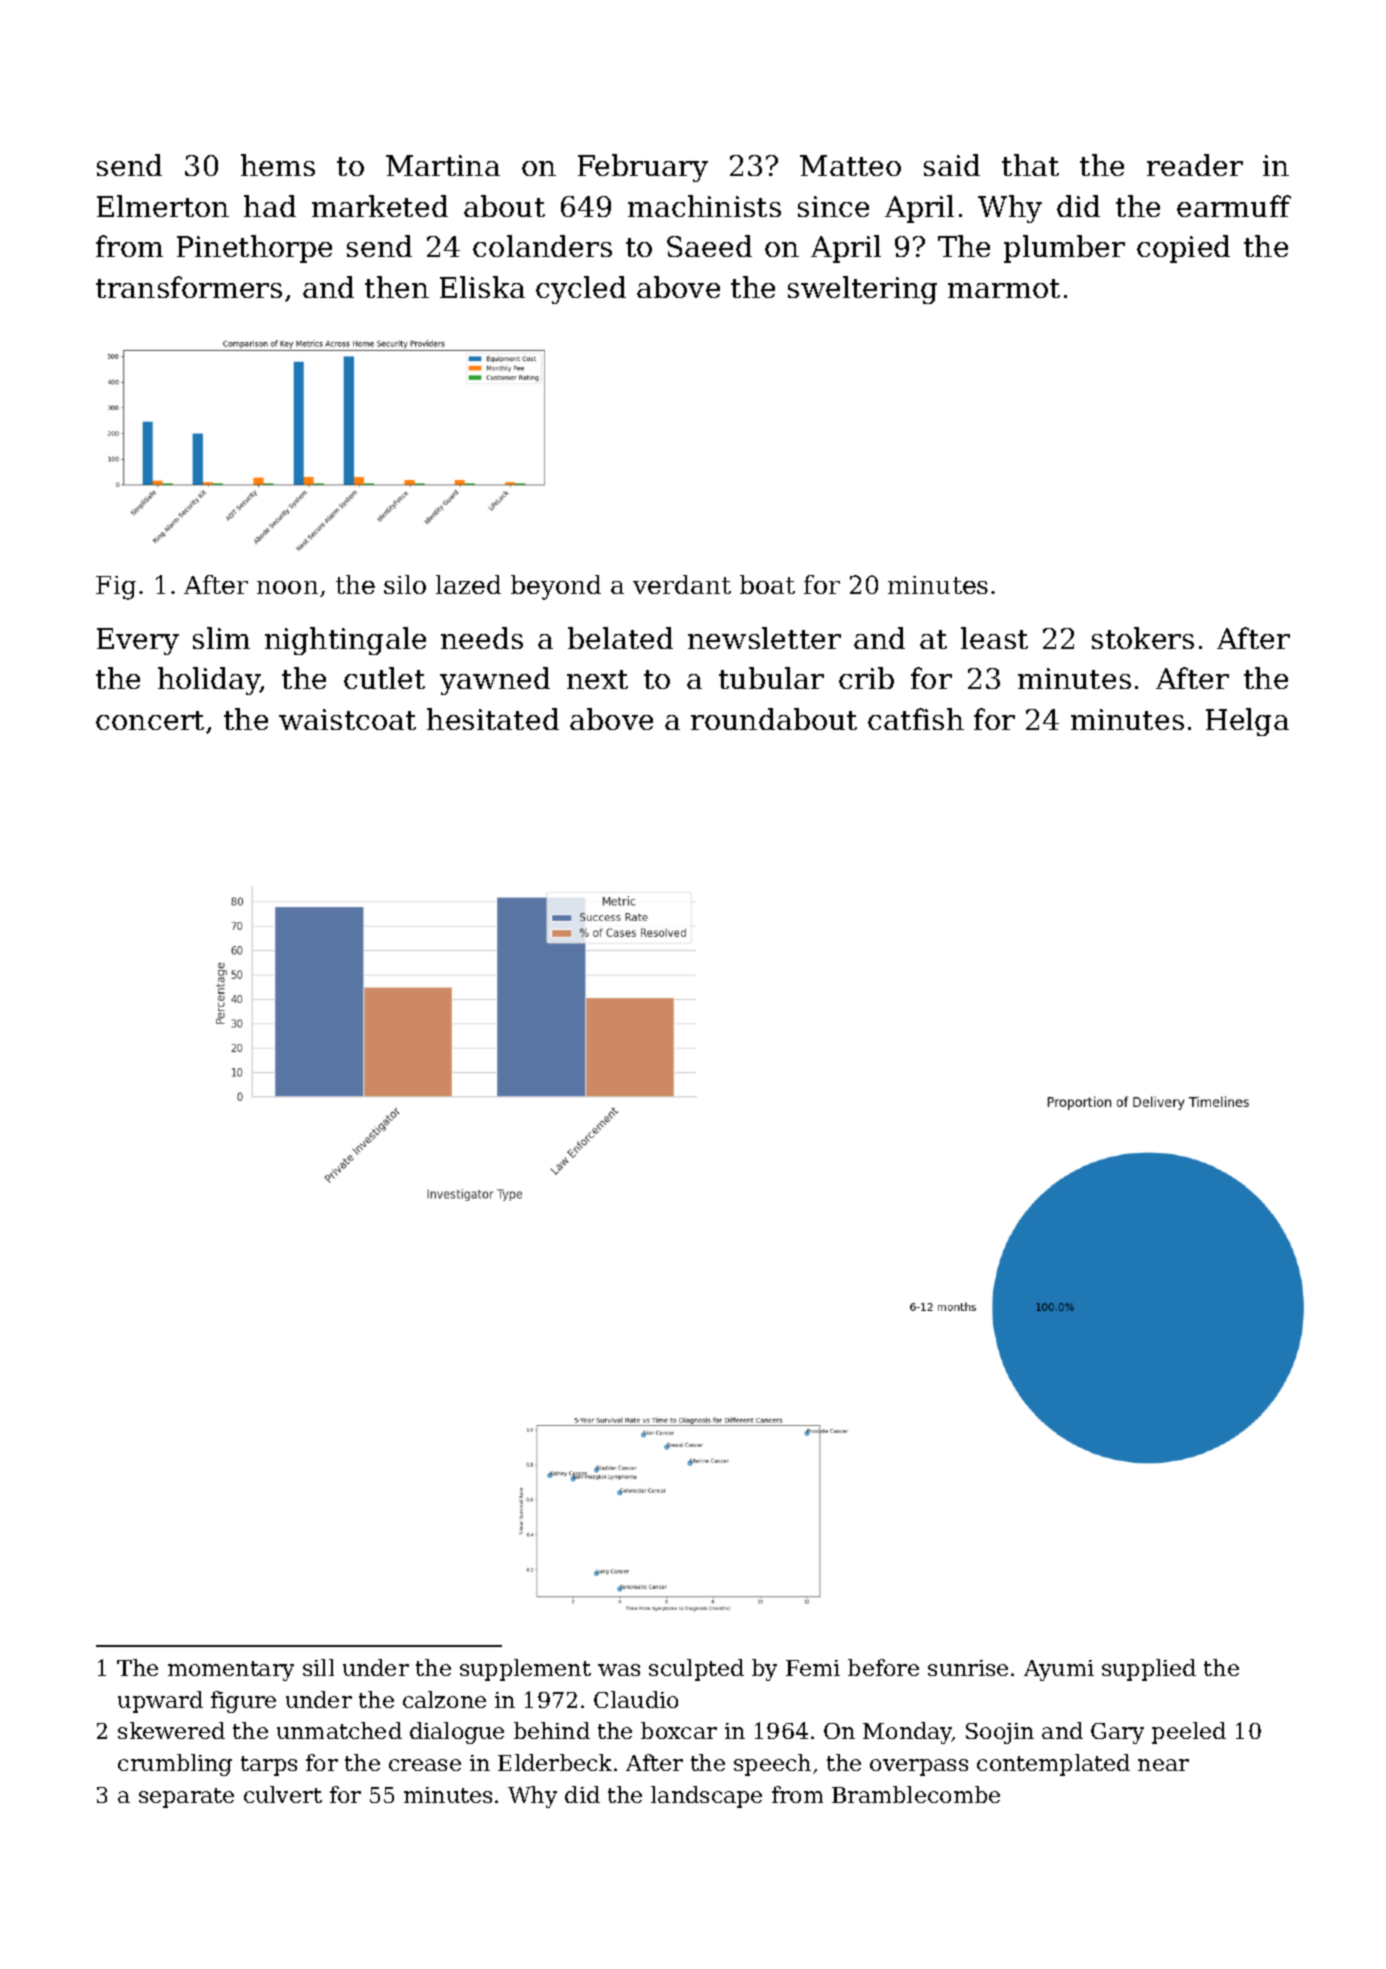 Image resolution: width=1386 pixels, height=1969 pixels. What do you see at coordinates (1234, 206) in the screenshot?
I see `earmuff` at bounding box center [1234, 206].
